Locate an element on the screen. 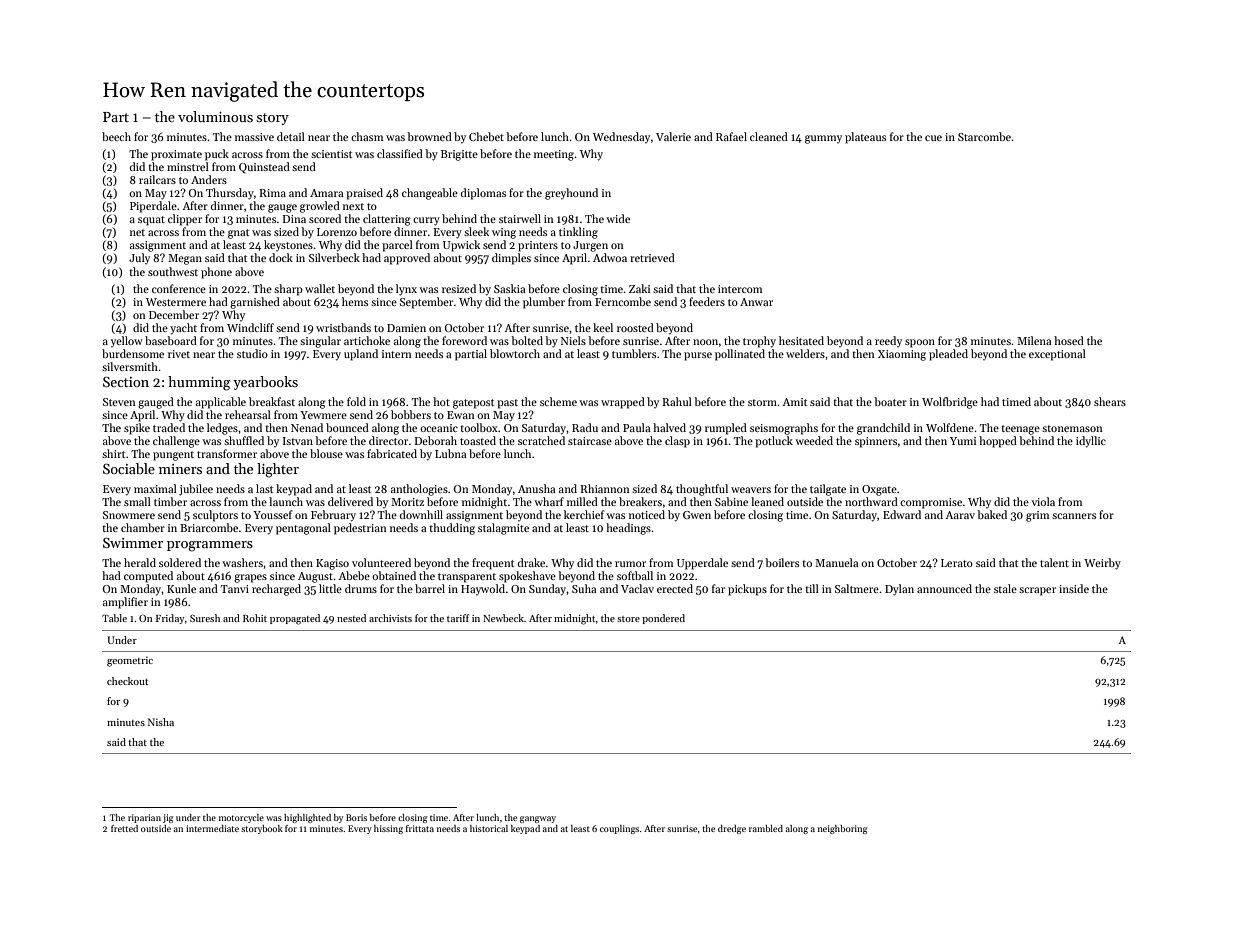 The image size is (1233, 952). approved is located at coordinates (407, 259).
